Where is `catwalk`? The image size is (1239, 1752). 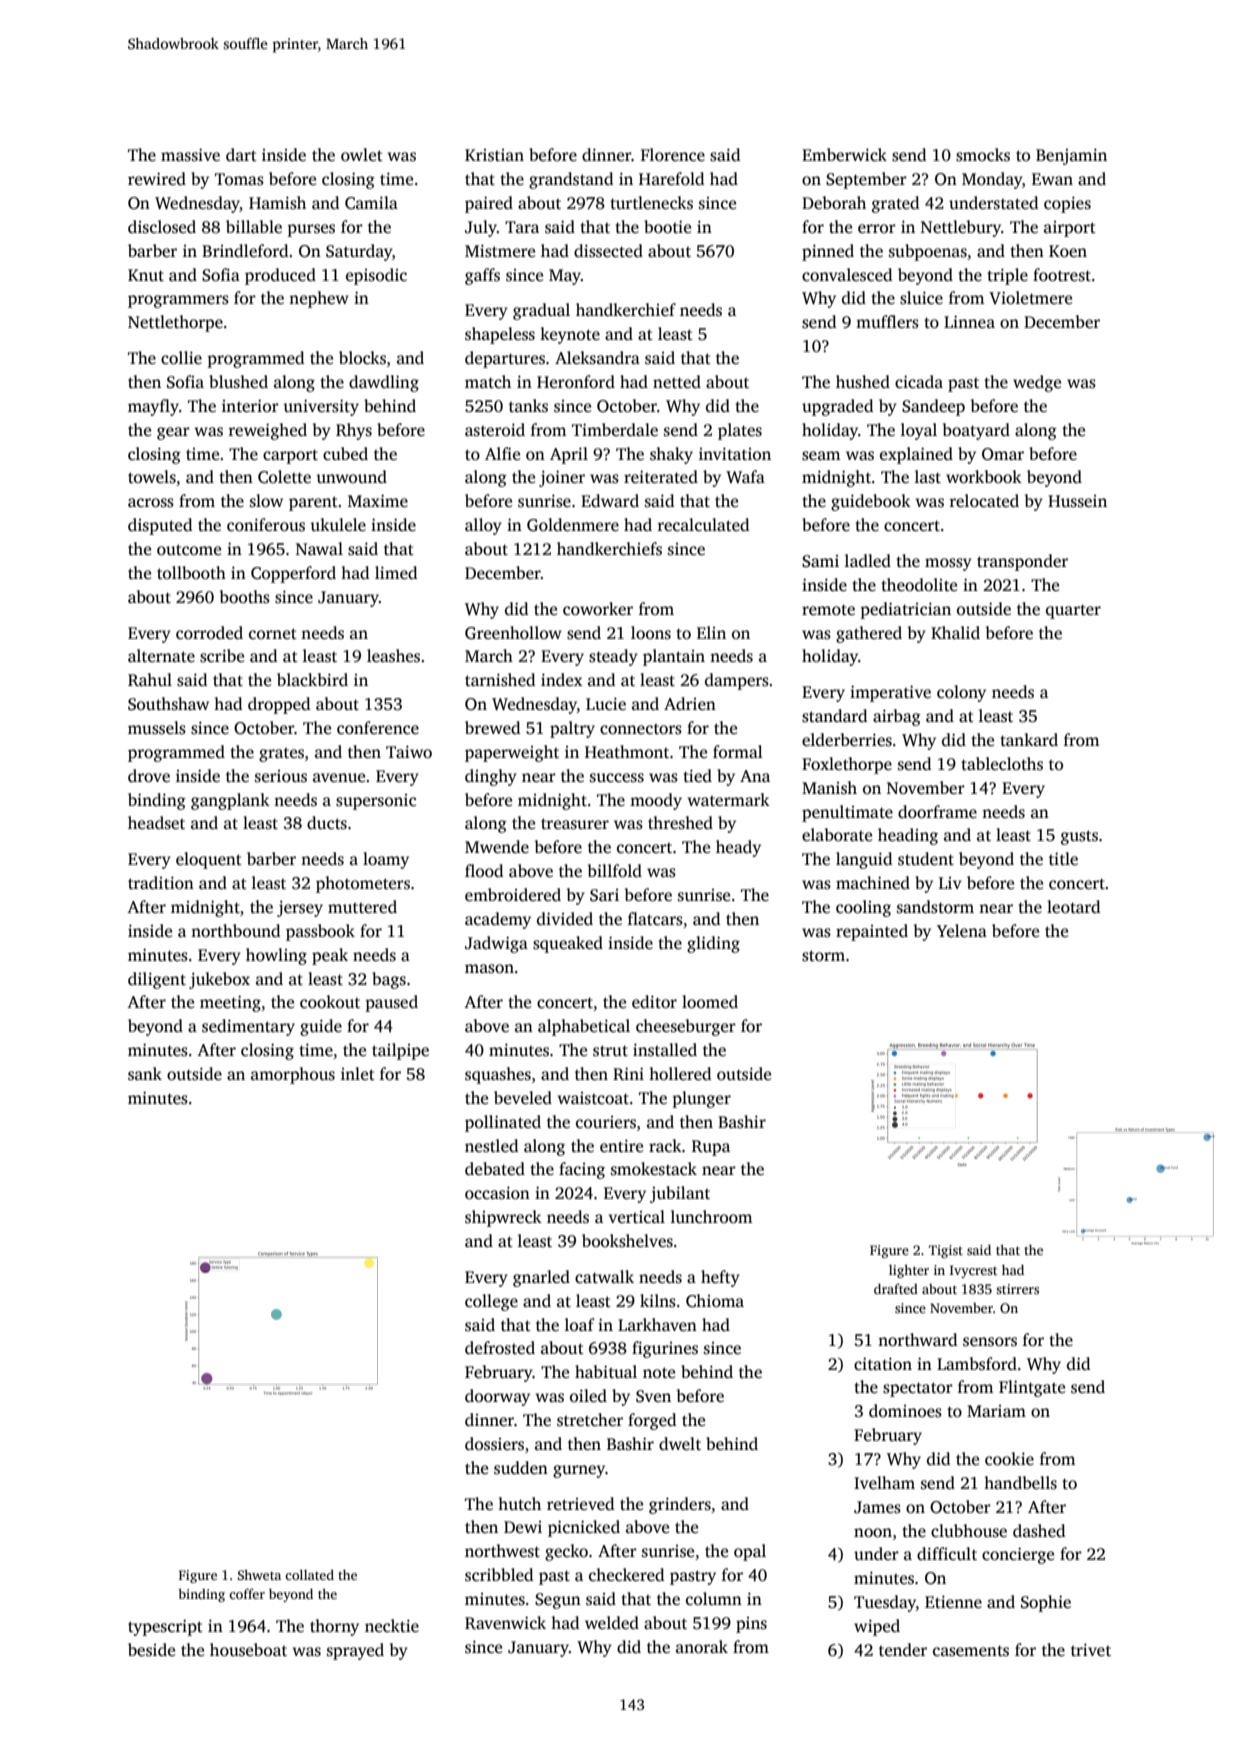
catwalk is located at coordinates (604, 1277).
